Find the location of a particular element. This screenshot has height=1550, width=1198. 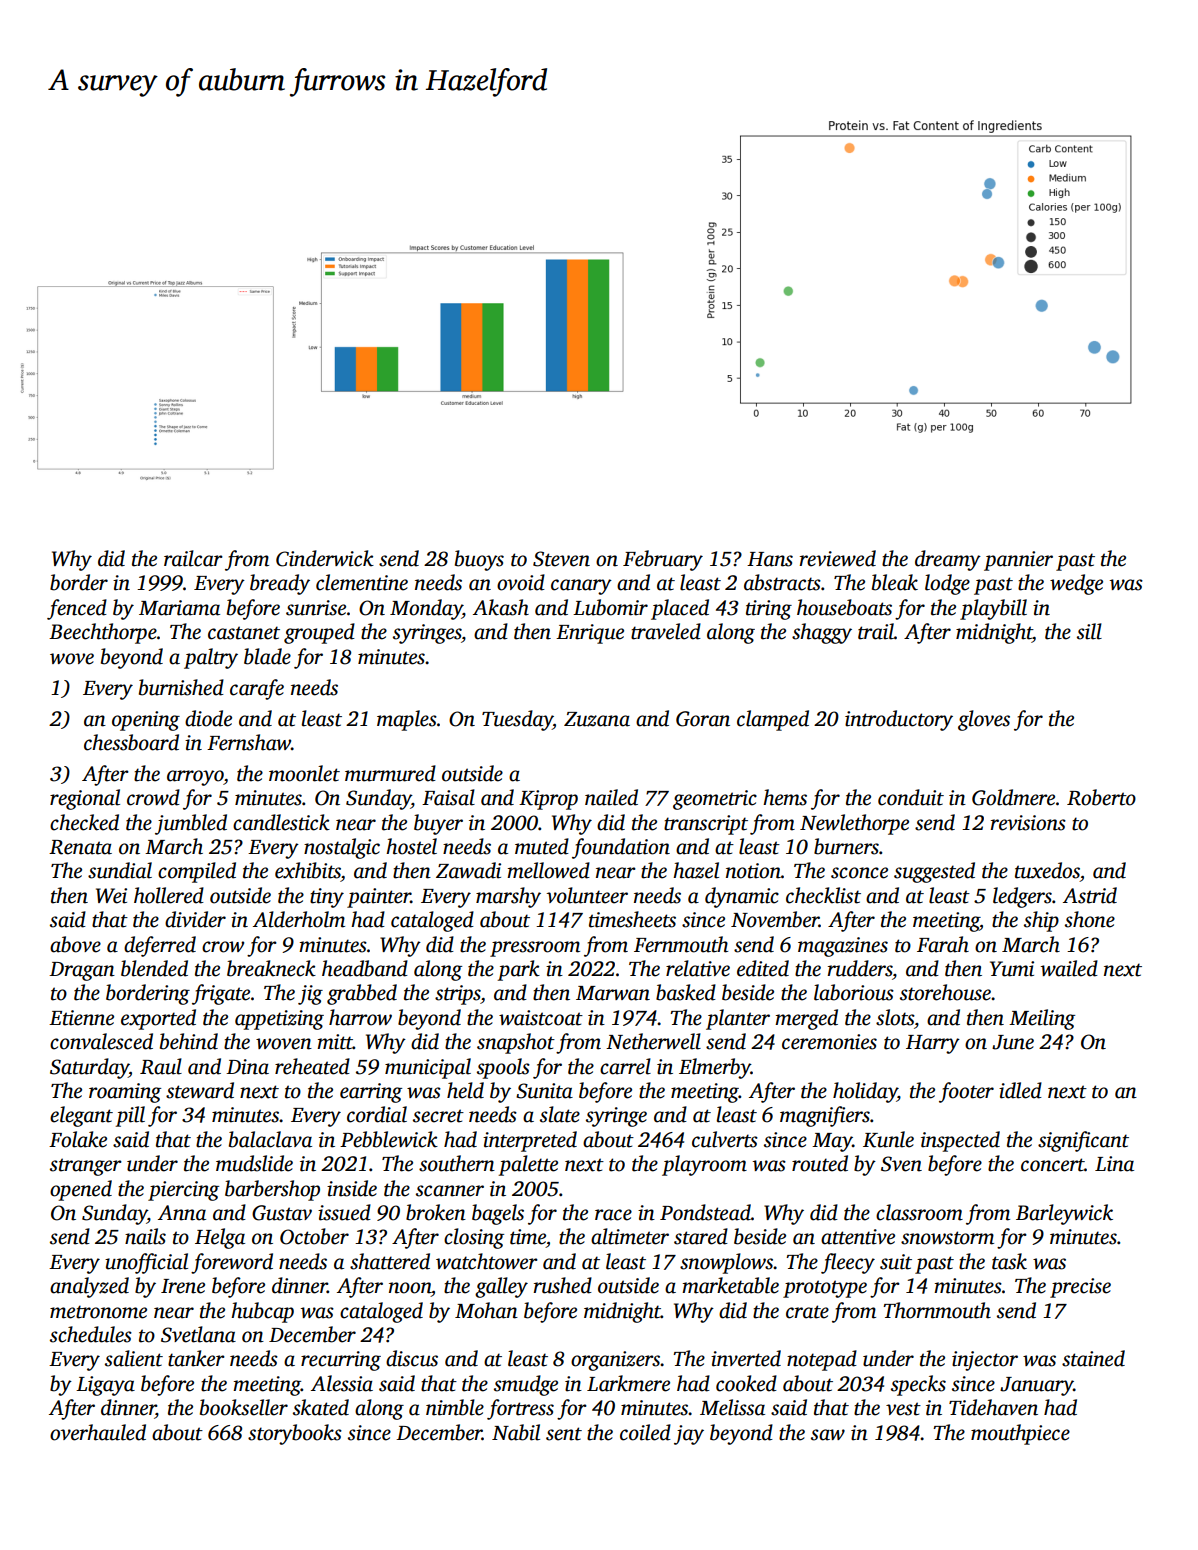

Hans is located at coordinates (770, 559).
